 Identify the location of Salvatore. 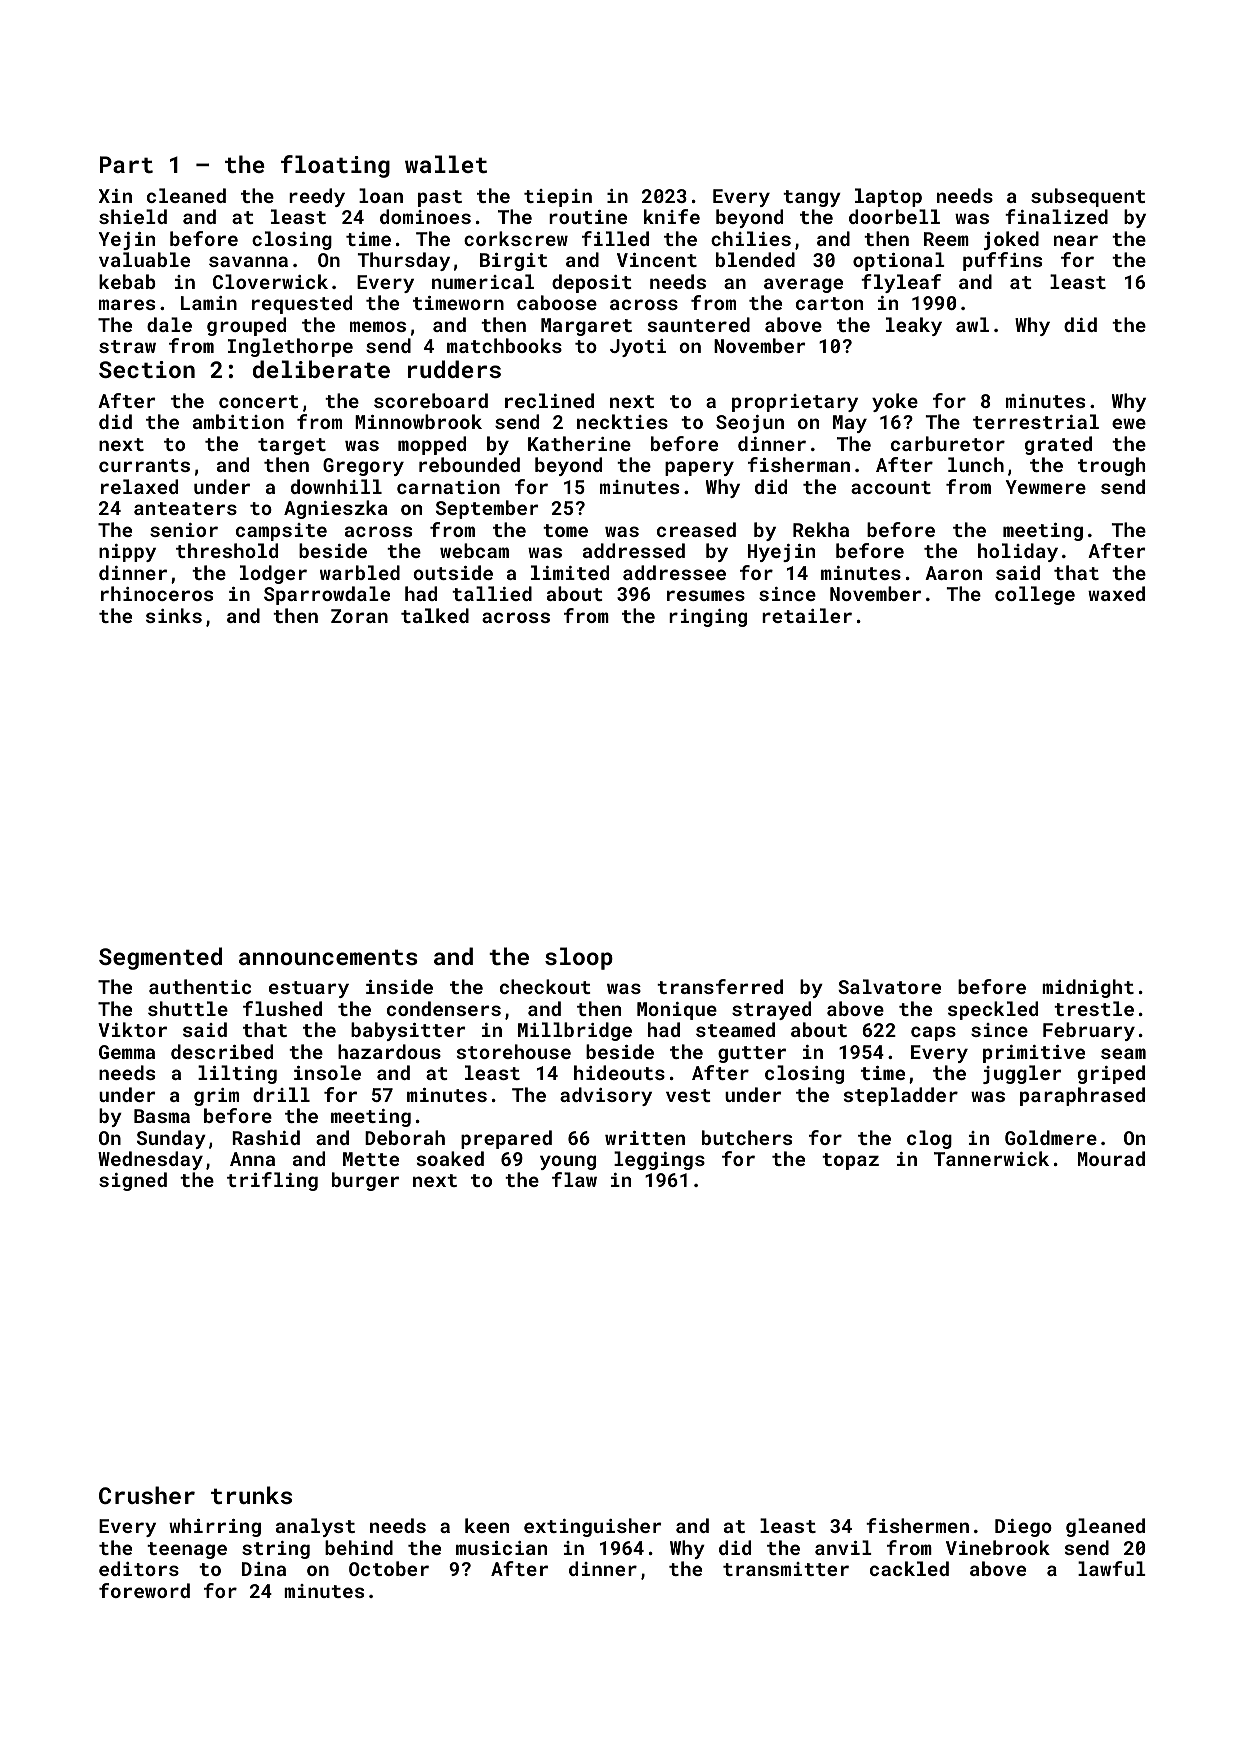
(889, 986).
